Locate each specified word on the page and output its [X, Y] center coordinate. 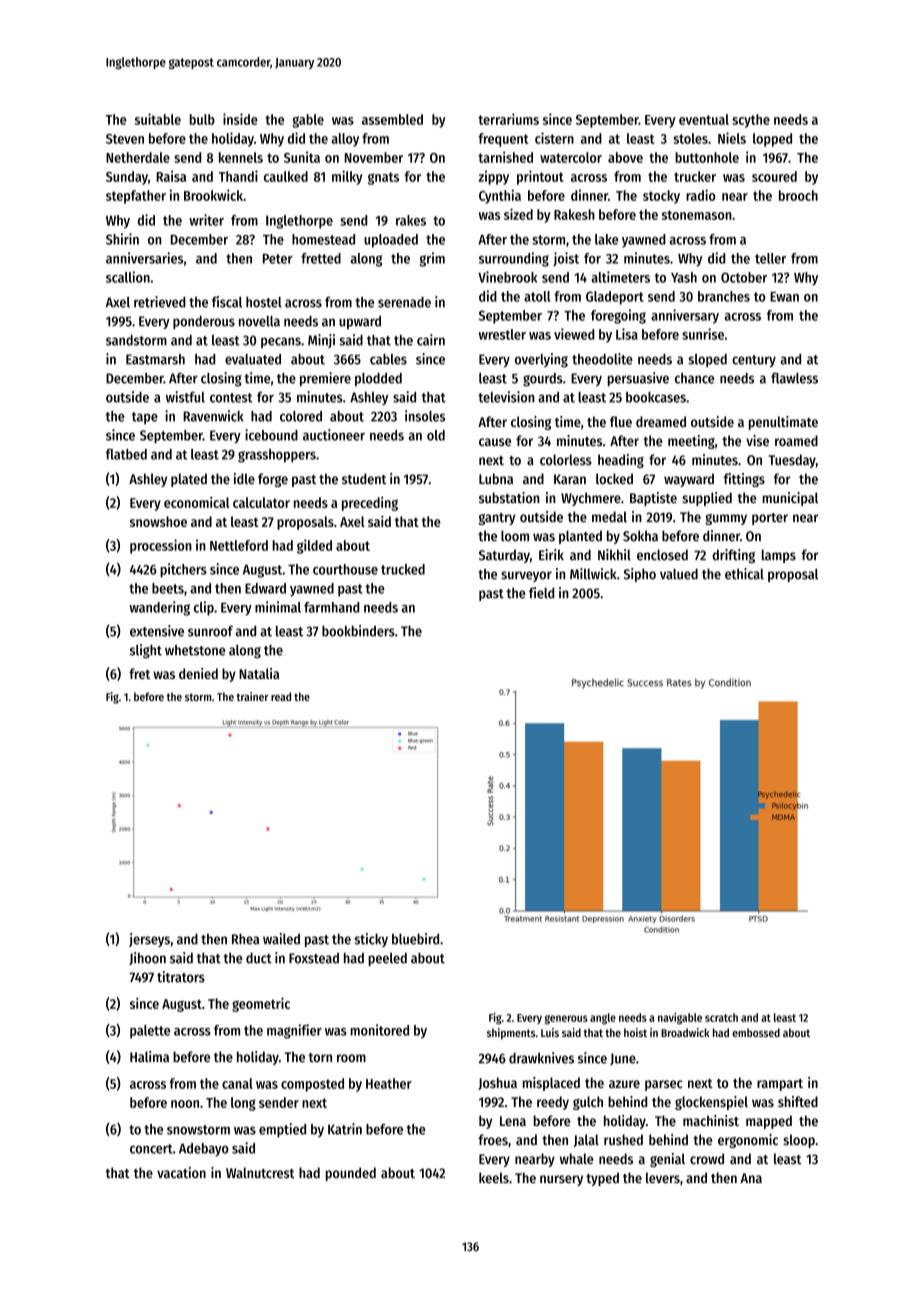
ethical [744, 574]
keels [494, 1178]
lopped [772, 140]
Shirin [122, 239]
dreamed [661, 421]
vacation [181, 1173]
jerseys [149, 940]
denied [198, 673]
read [281, 696]
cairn [431, 340]
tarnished [505, 157]
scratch [721, 1017]
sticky [371, 940]
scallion [128, 277]
